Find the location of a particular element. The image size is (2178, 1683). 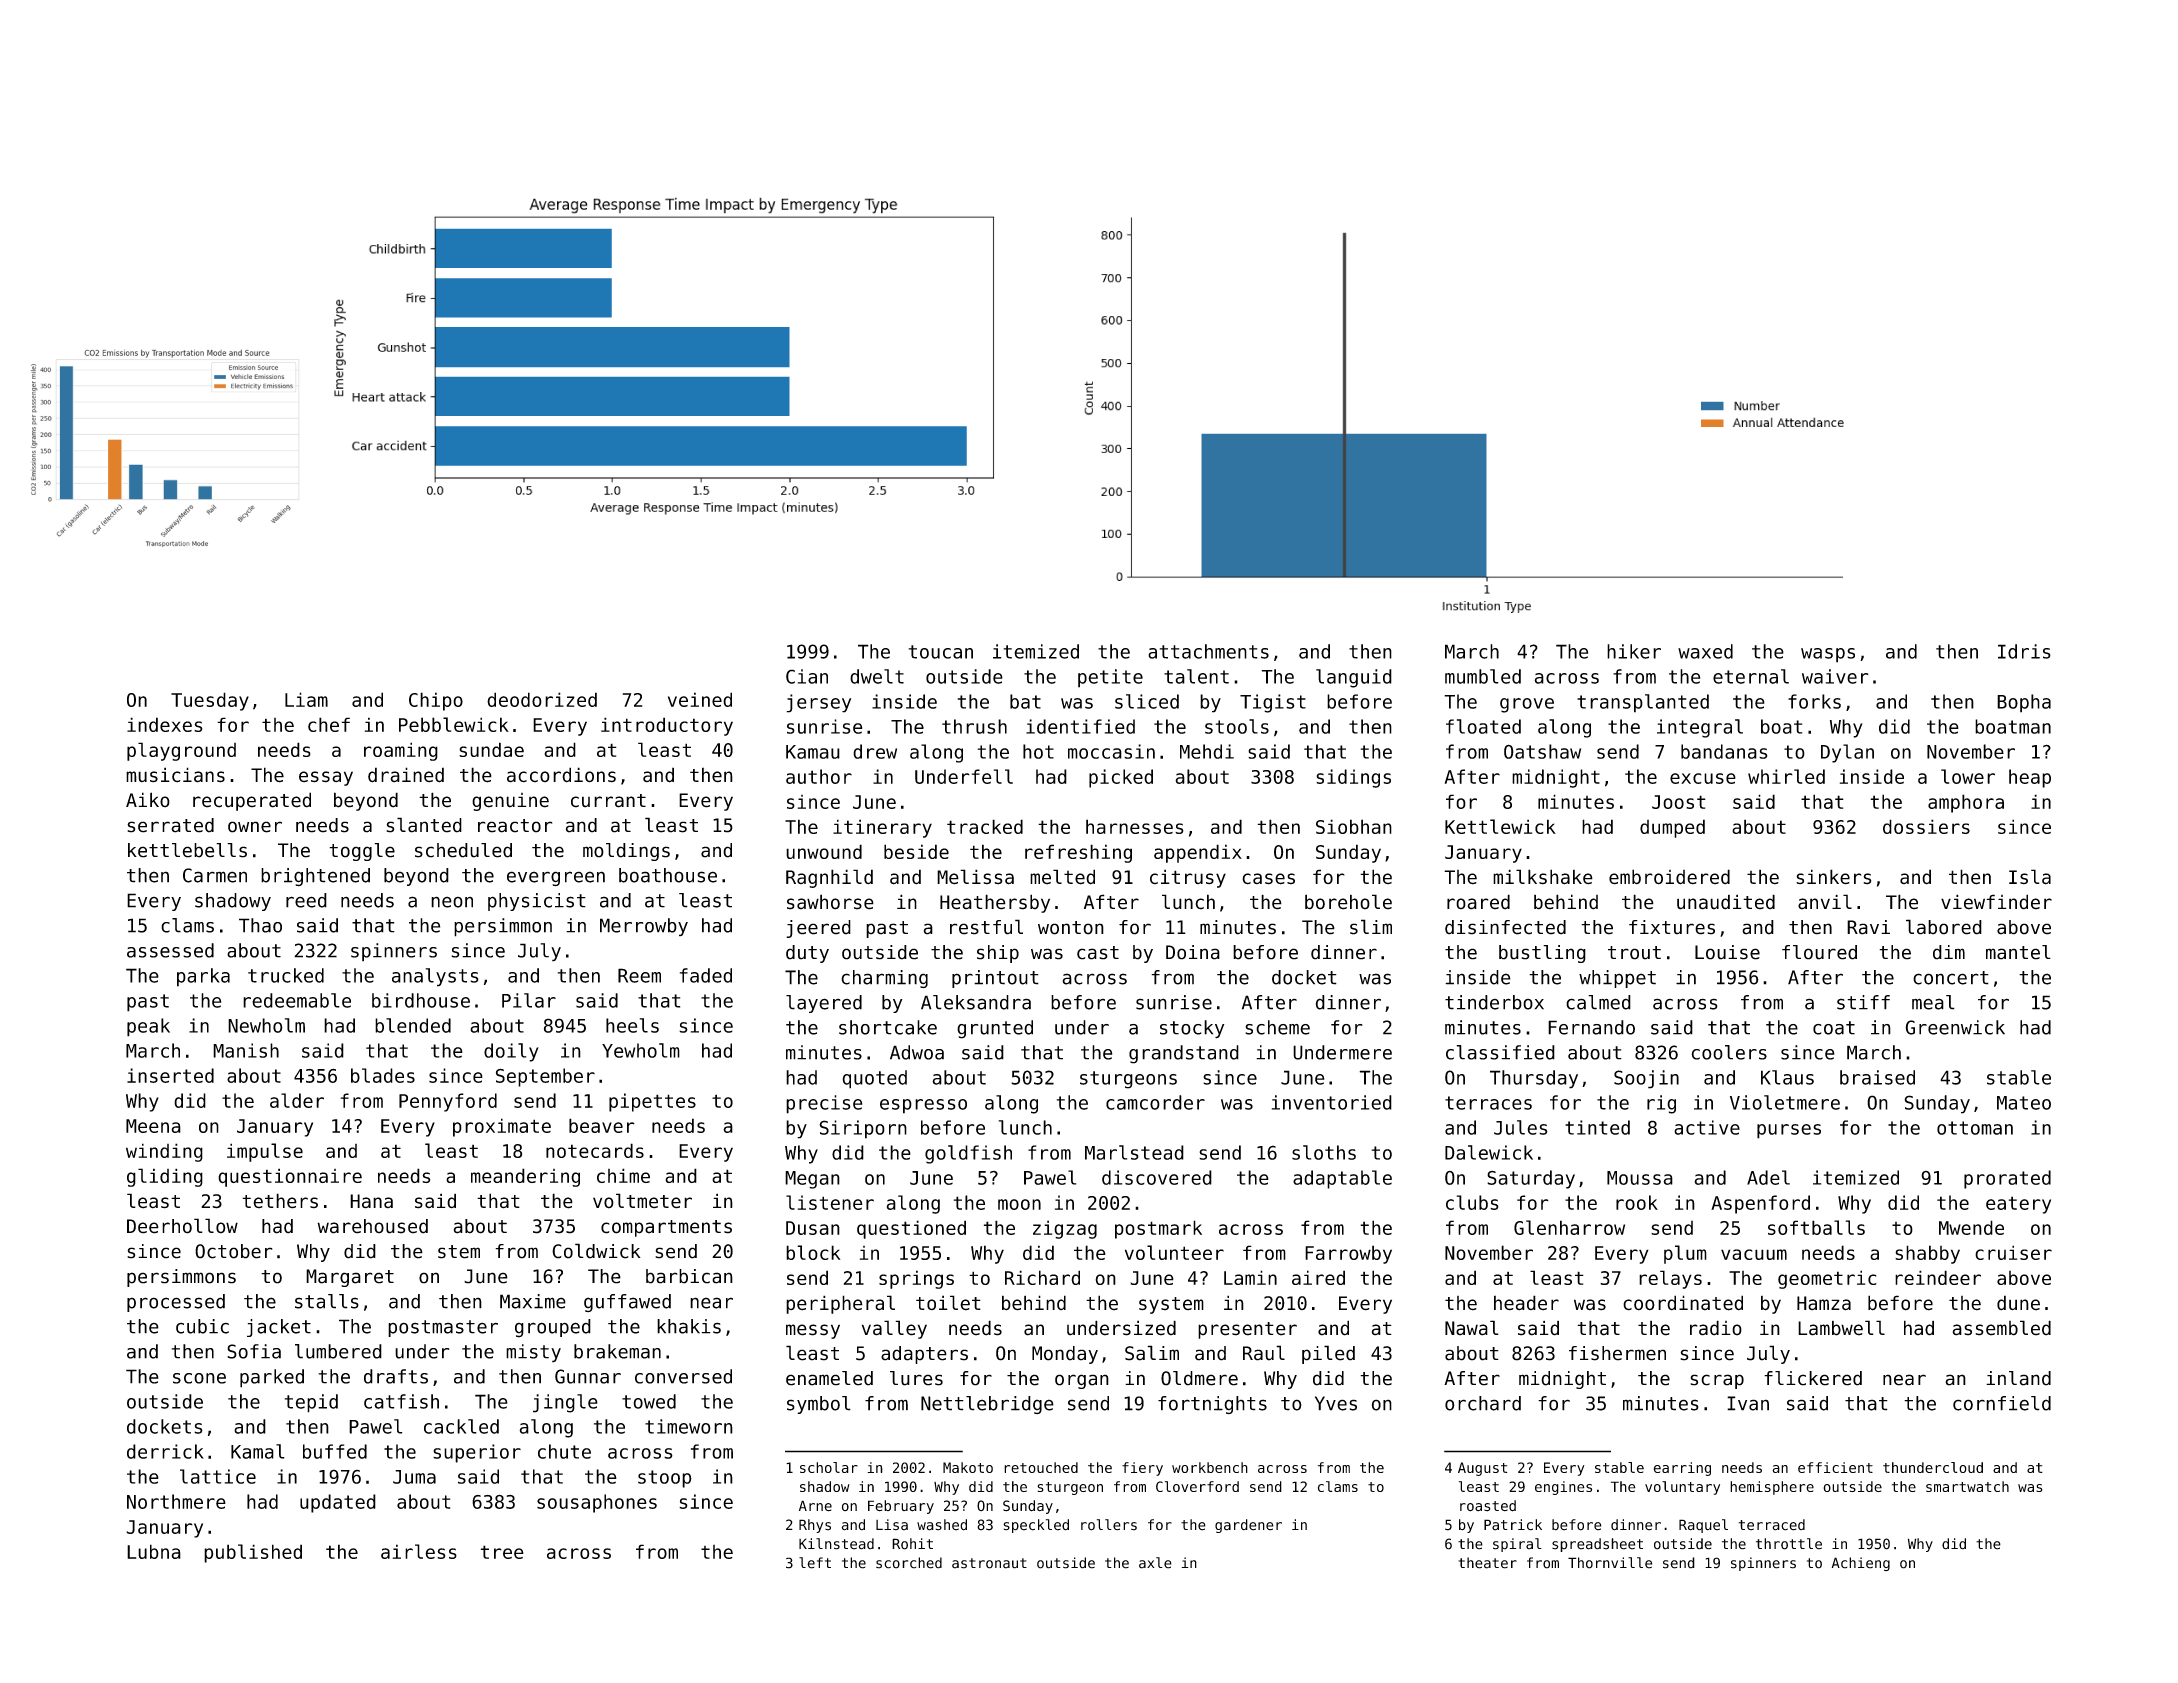

waxed is located at coordinates (1705, 651).
